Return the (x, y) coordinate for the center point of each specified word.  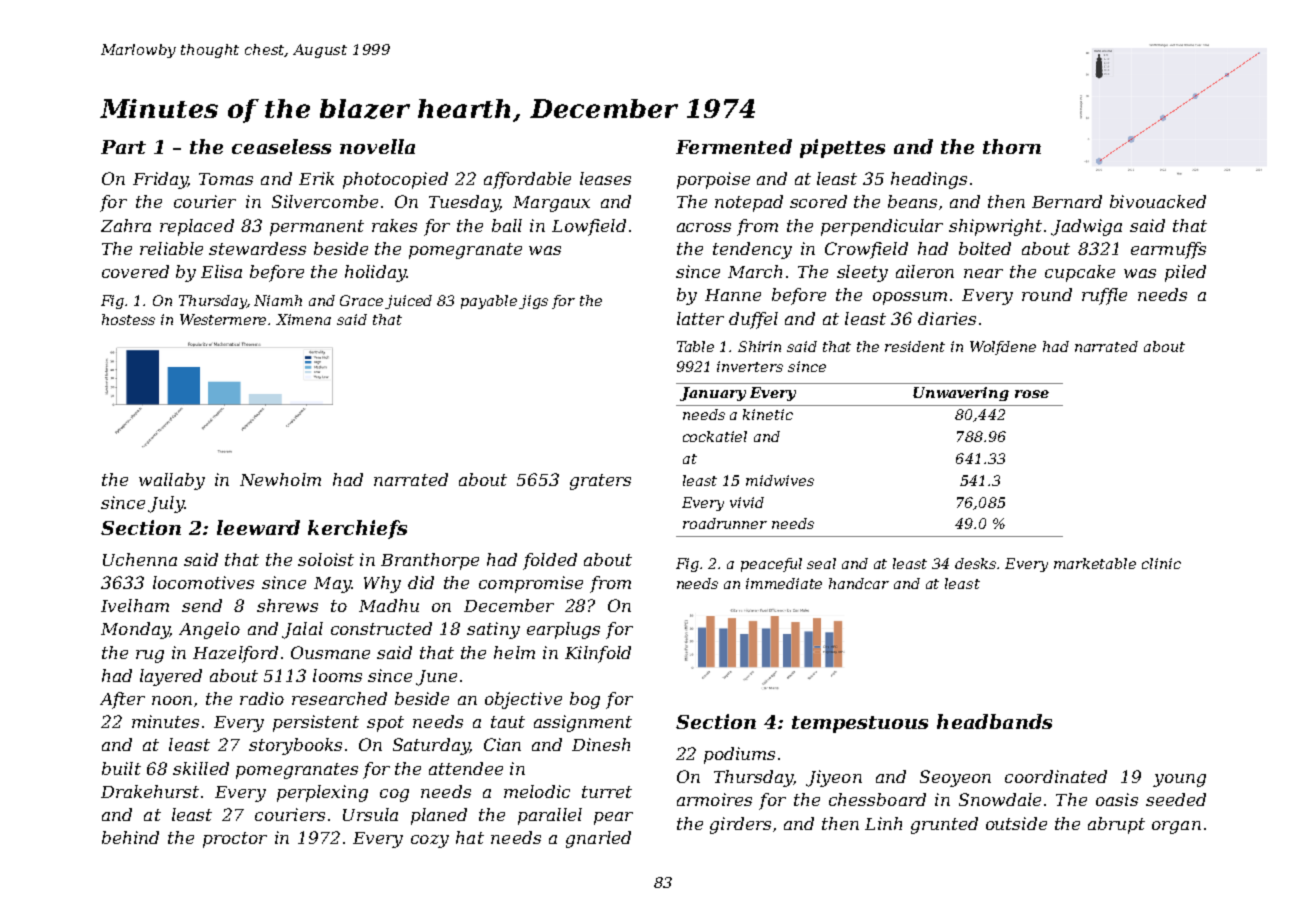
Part (123, 147)
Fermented (734, 146)
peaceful (771, 565)
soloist (326, 559)
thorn (1012, 146)
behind (130, 837)
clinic (1161, 563)
